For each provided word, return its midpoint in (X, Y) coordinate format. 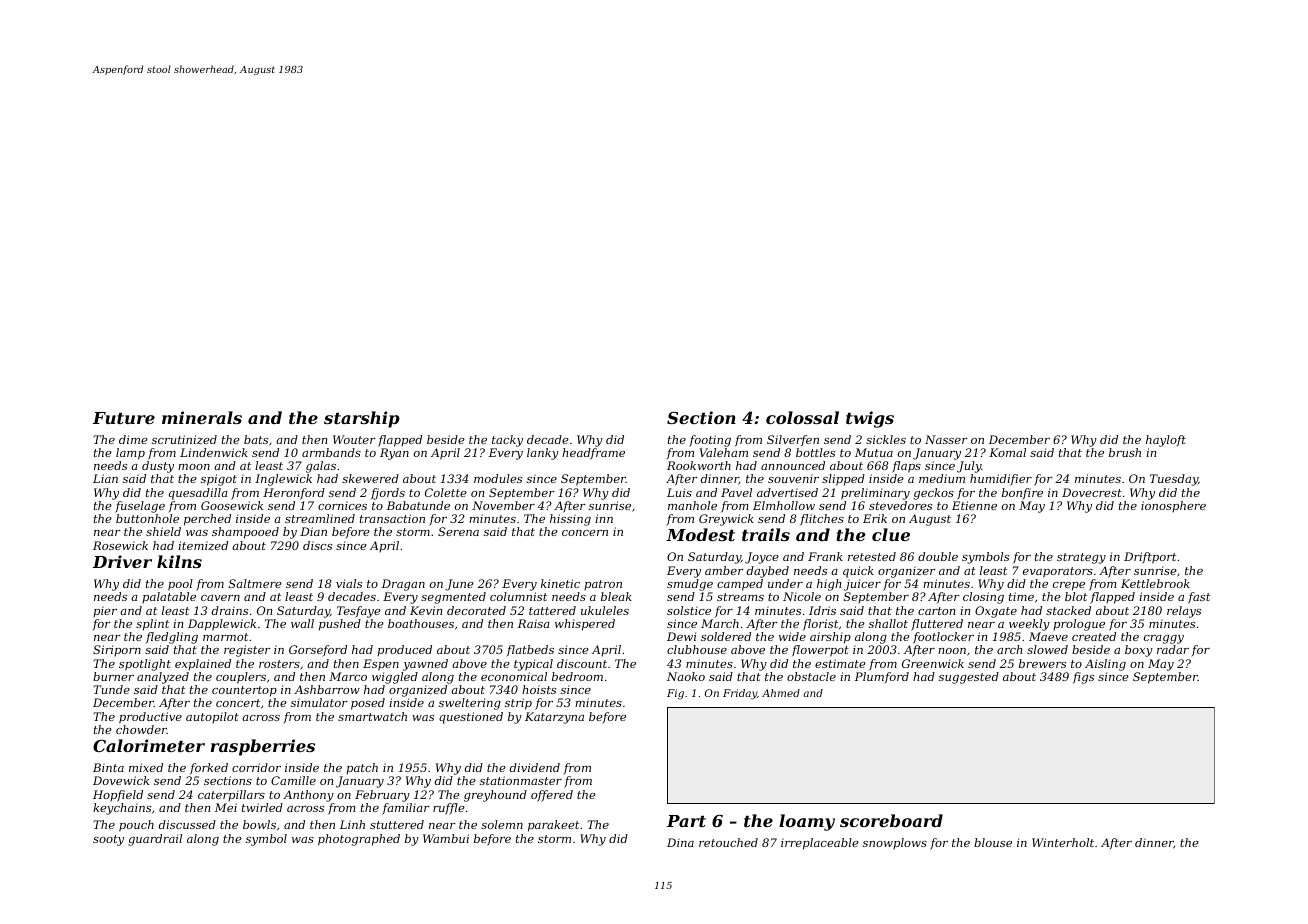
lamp (130, 454)
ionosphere (1173, 506)
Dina (680, 842)
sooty (108, 840)
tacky (507, 441)
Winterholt (1063, 842)
